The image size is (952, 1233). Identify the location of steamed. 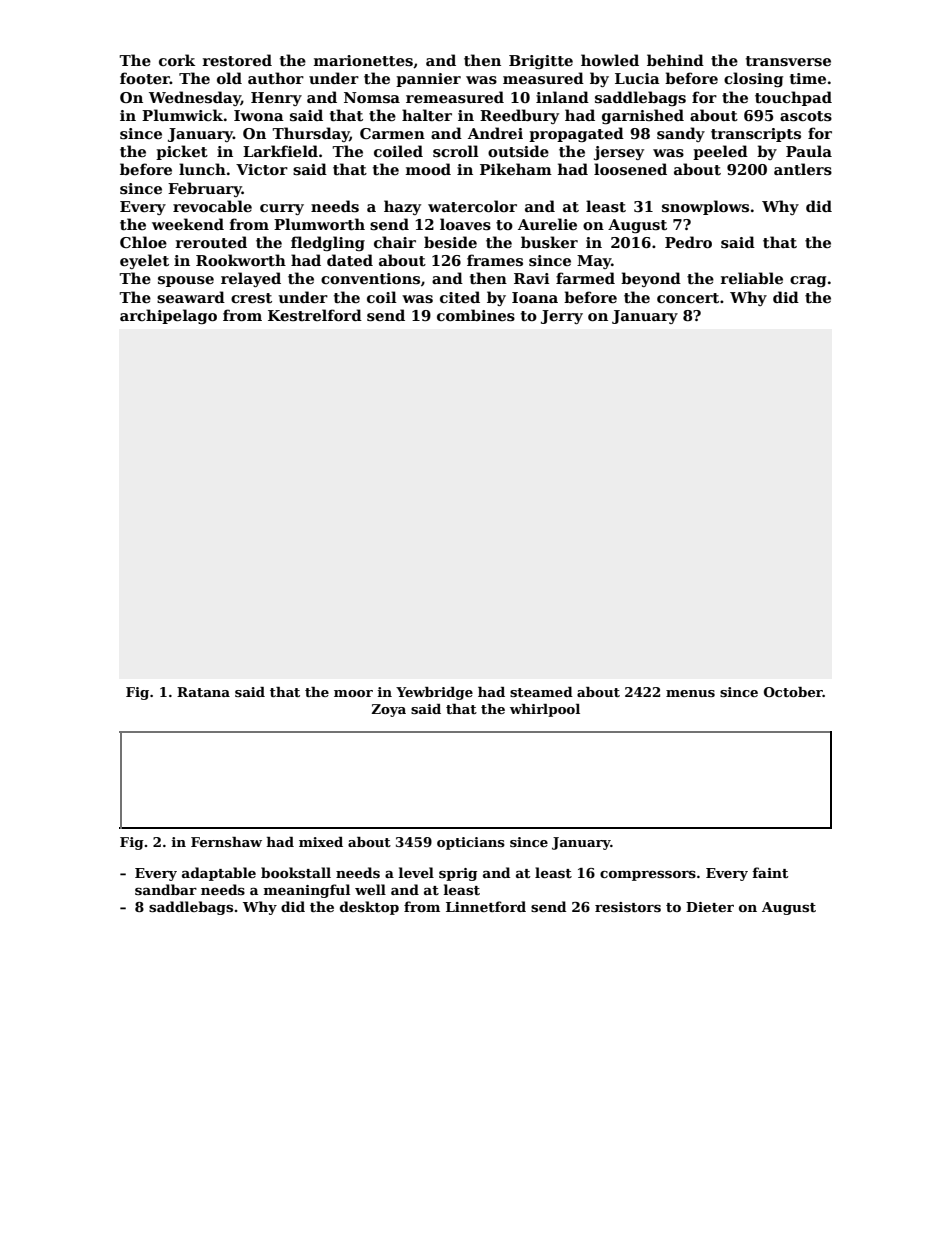
(541, 692).
